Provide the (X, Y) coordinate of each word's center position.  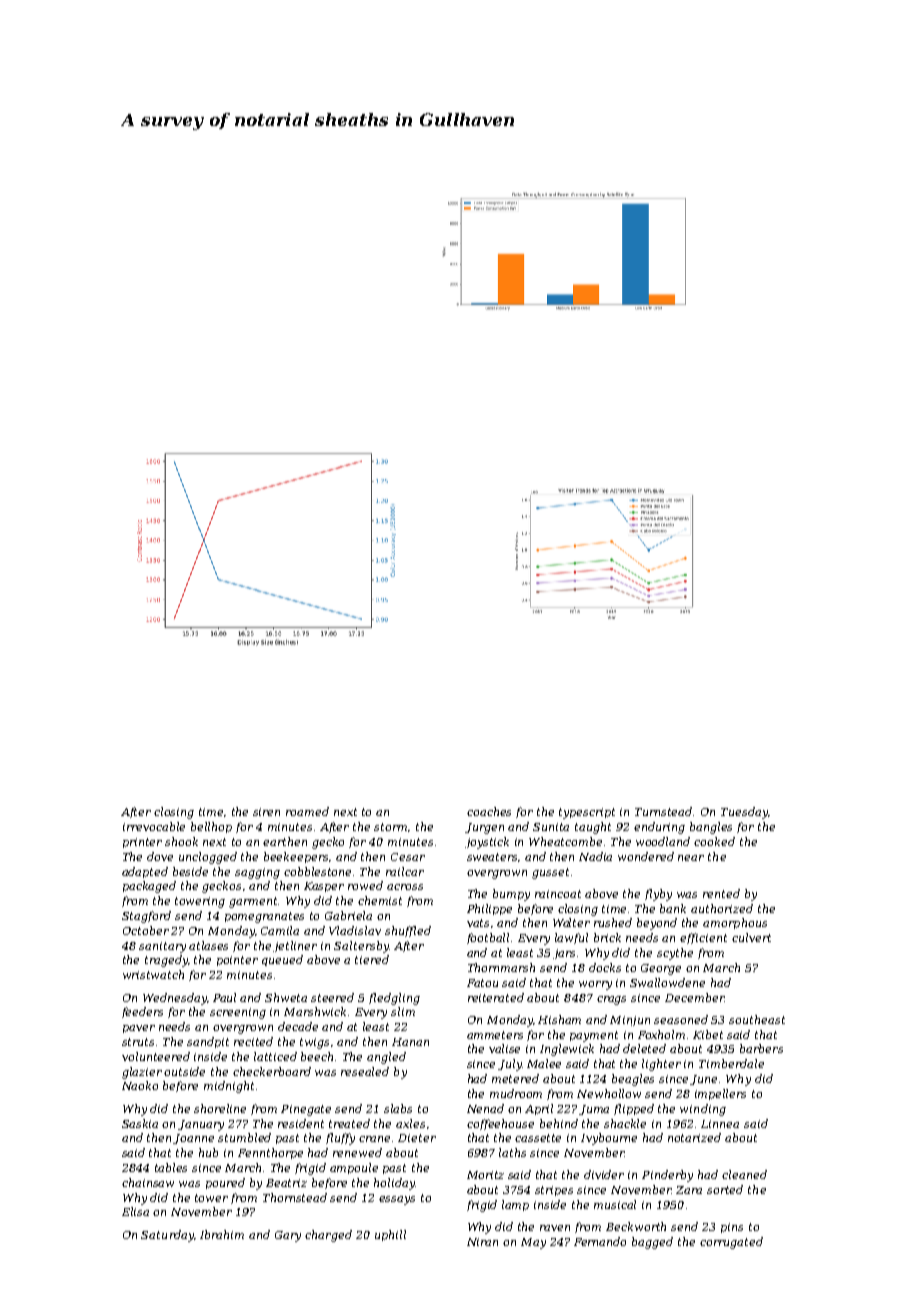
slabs (398, 1108)
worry (595, 985)
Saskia (140, 1123)
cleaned (744, 1174)
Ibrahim (222, 1234)
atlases (208, 945)
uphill (390, 1235)
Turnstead (663, 811)
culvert (751, 937)
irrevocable (154, 826)
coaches (489, 811)
